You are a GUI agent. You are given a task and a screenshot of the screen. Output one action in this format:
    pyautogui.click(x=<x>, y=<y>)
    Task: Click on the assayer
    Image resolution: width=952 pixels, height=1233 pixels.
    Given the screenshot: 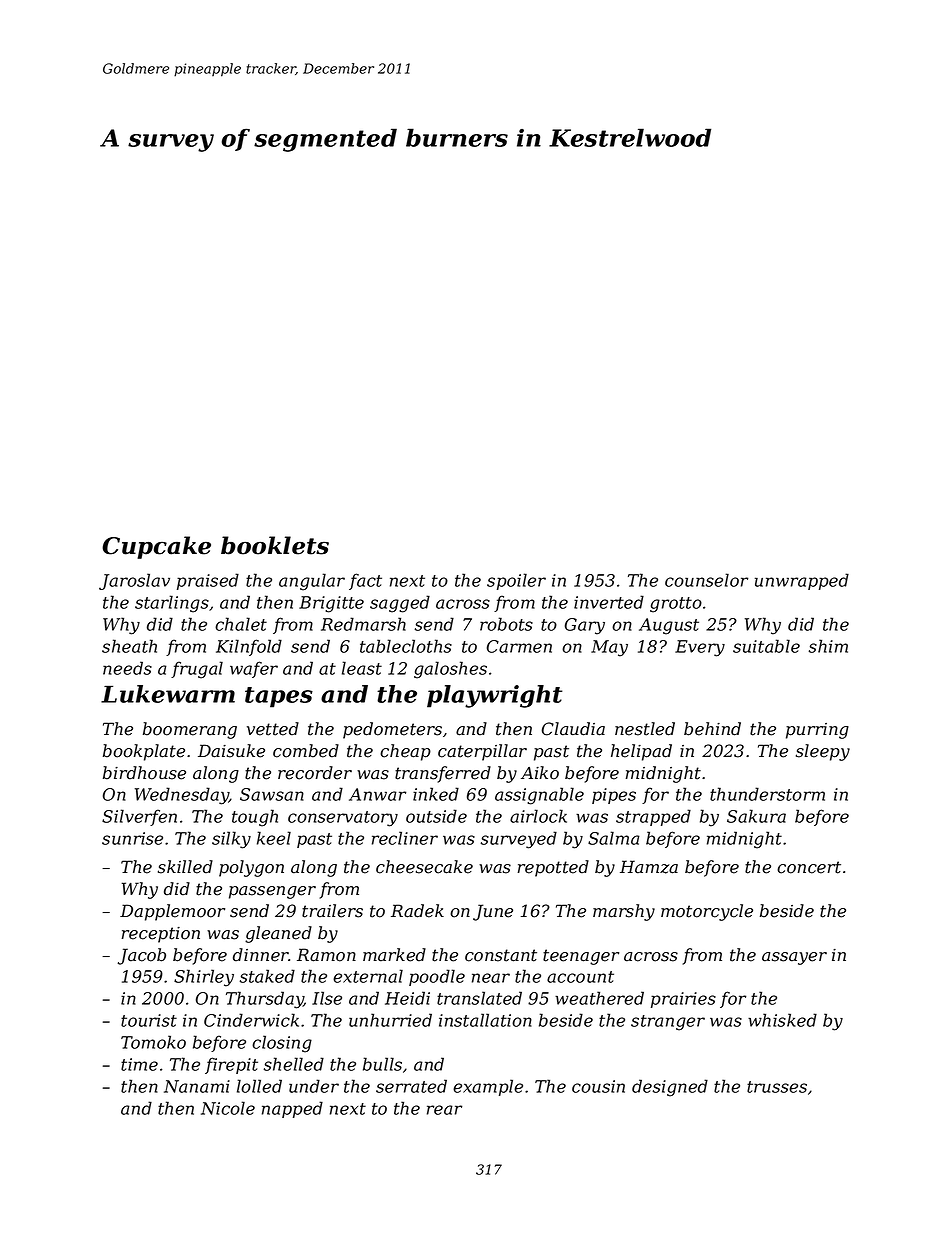 What is the action you would take?
    pyautogui.click(x=794, y=958)
